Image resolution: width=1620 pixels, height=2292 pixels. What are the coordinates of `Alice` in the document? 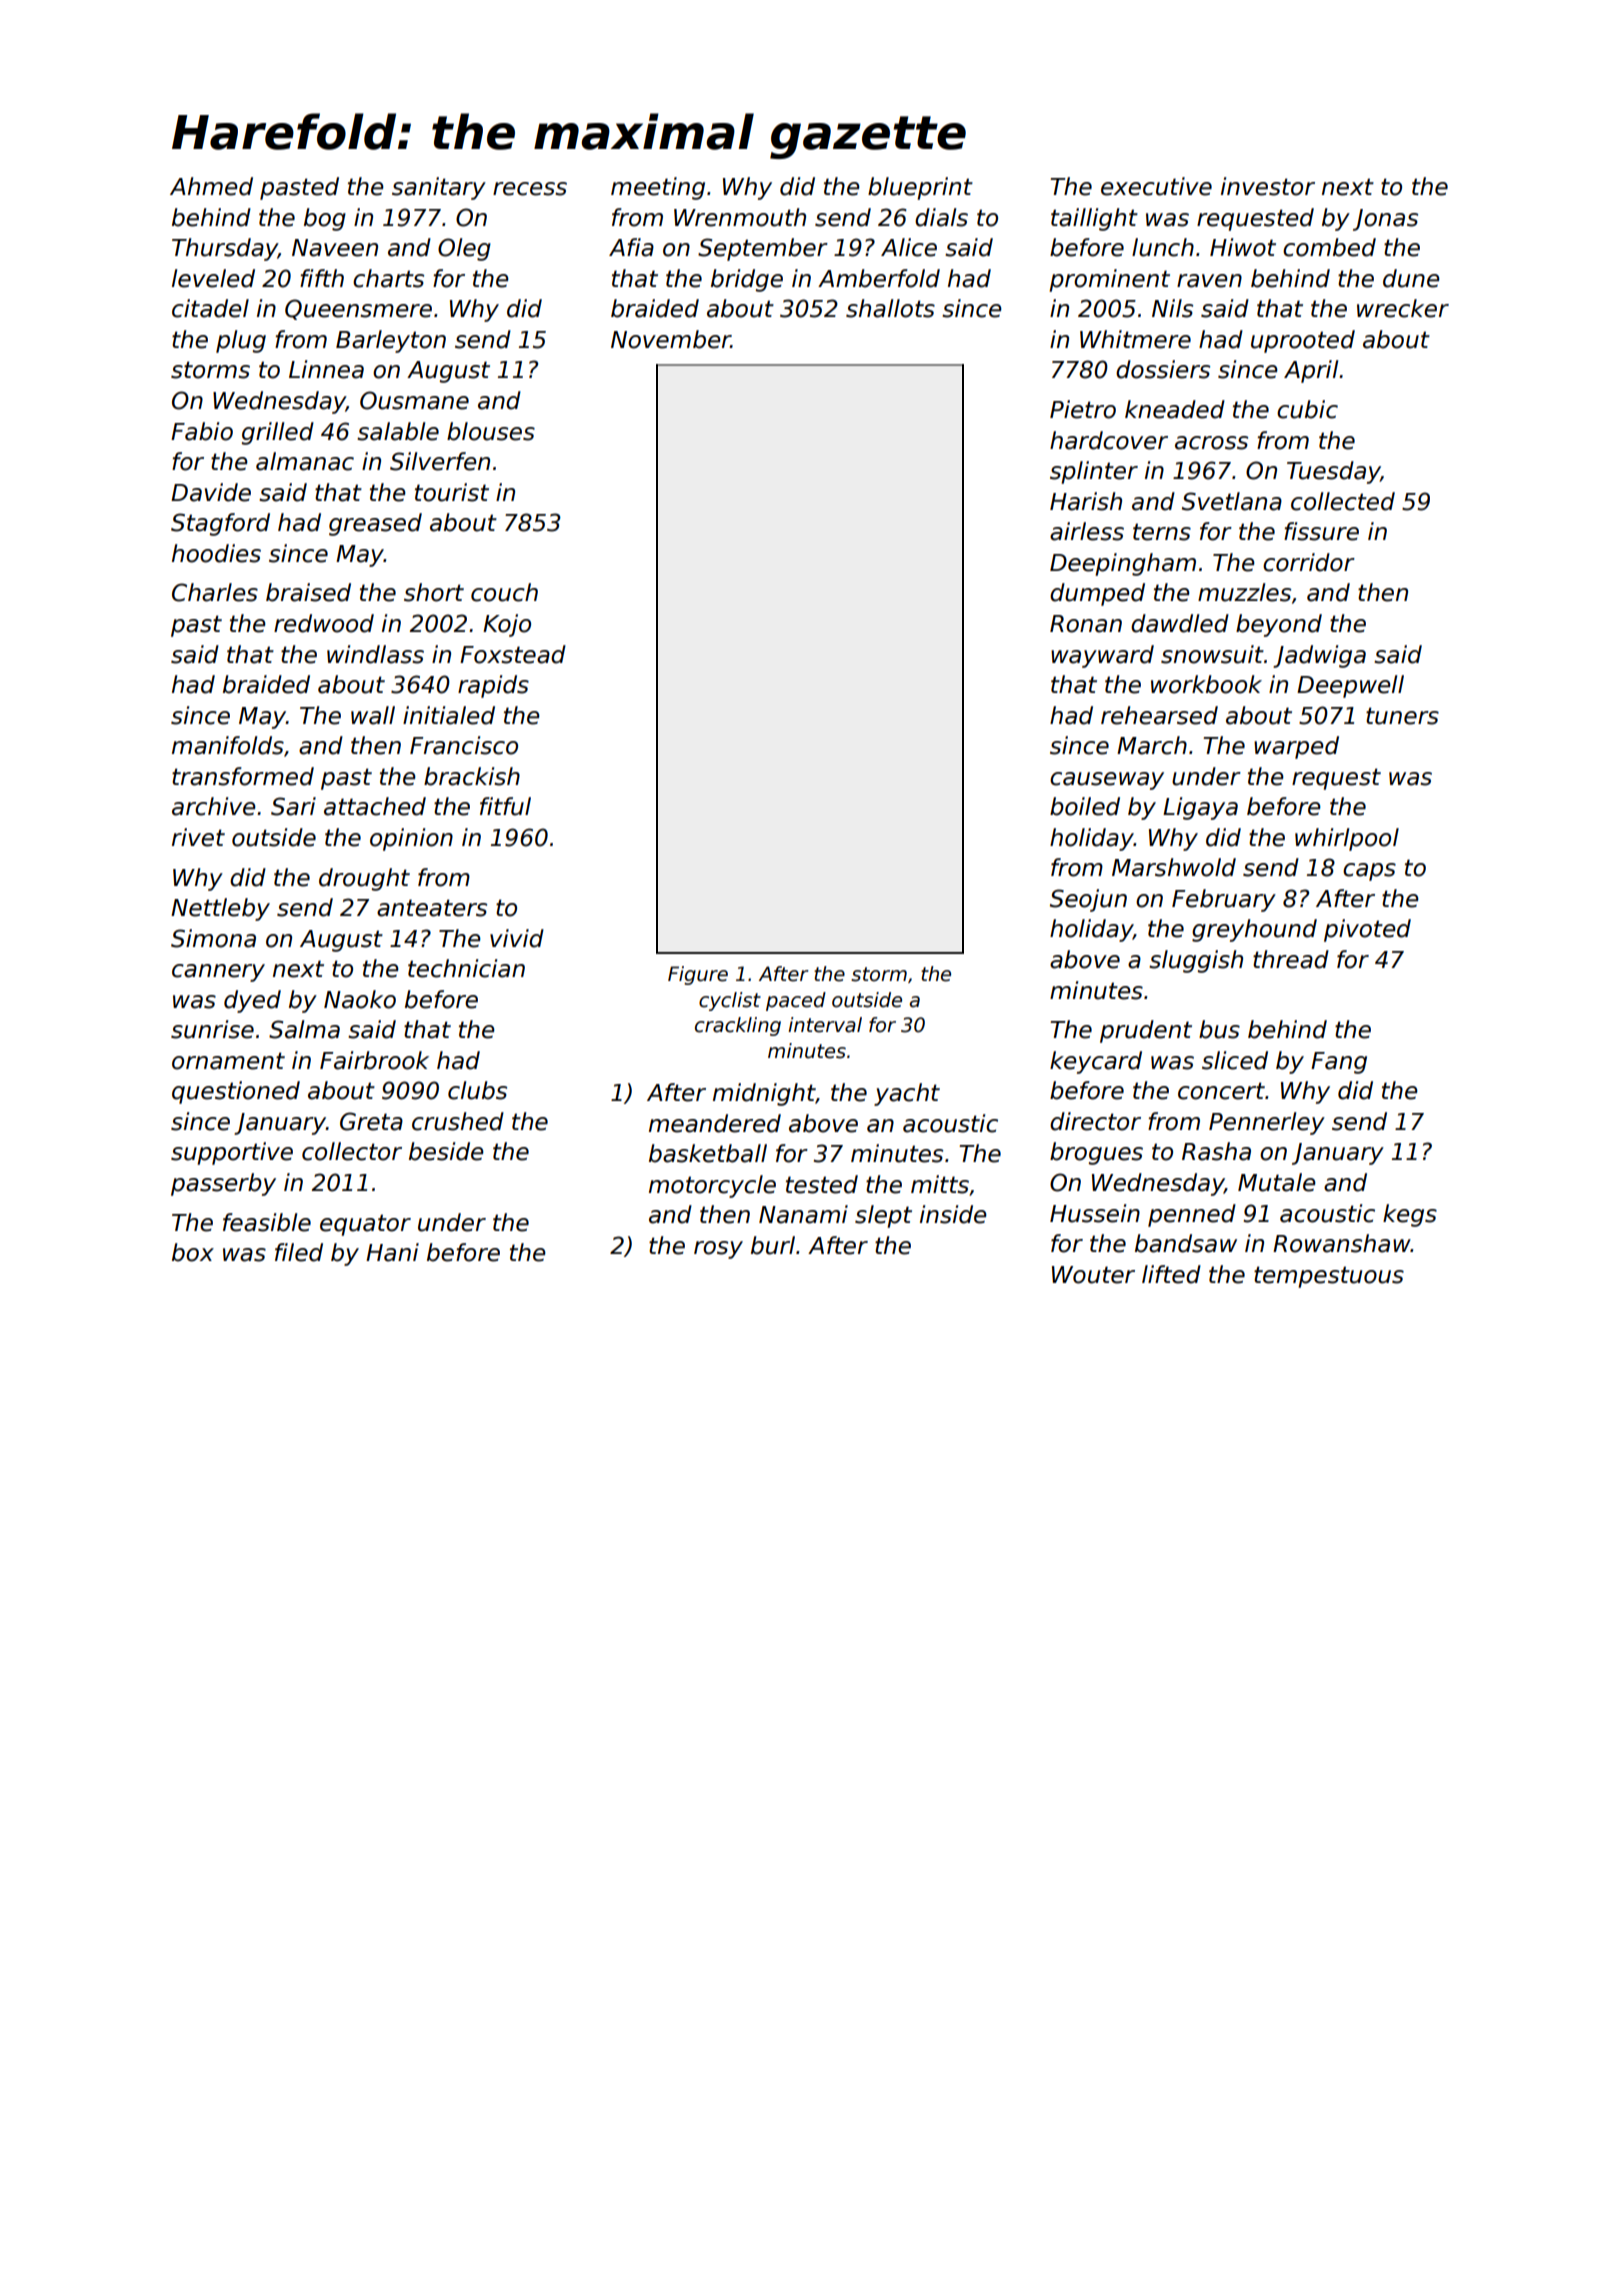 It's located at (909, 247).
